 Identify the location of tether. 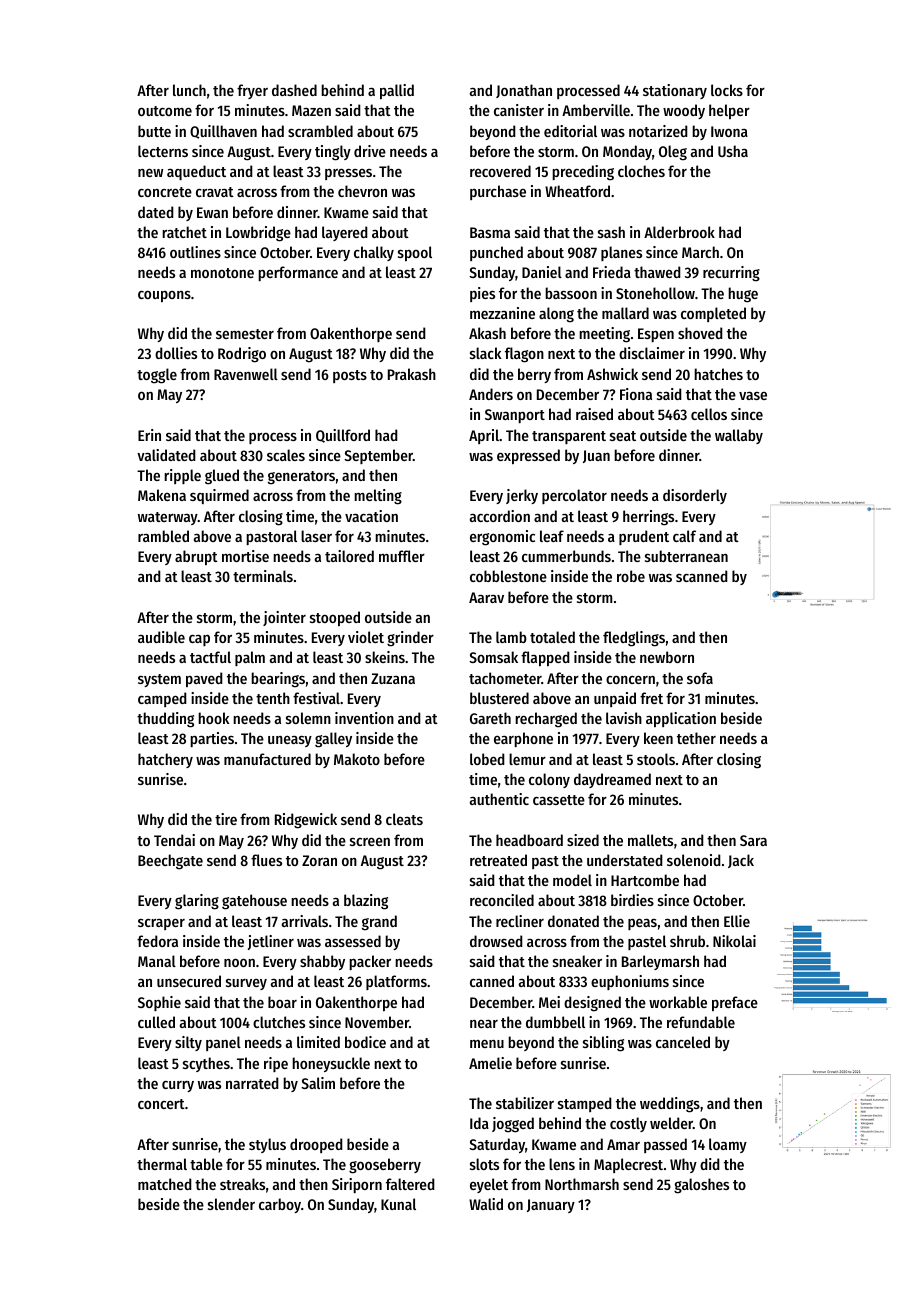
(696, 738).
